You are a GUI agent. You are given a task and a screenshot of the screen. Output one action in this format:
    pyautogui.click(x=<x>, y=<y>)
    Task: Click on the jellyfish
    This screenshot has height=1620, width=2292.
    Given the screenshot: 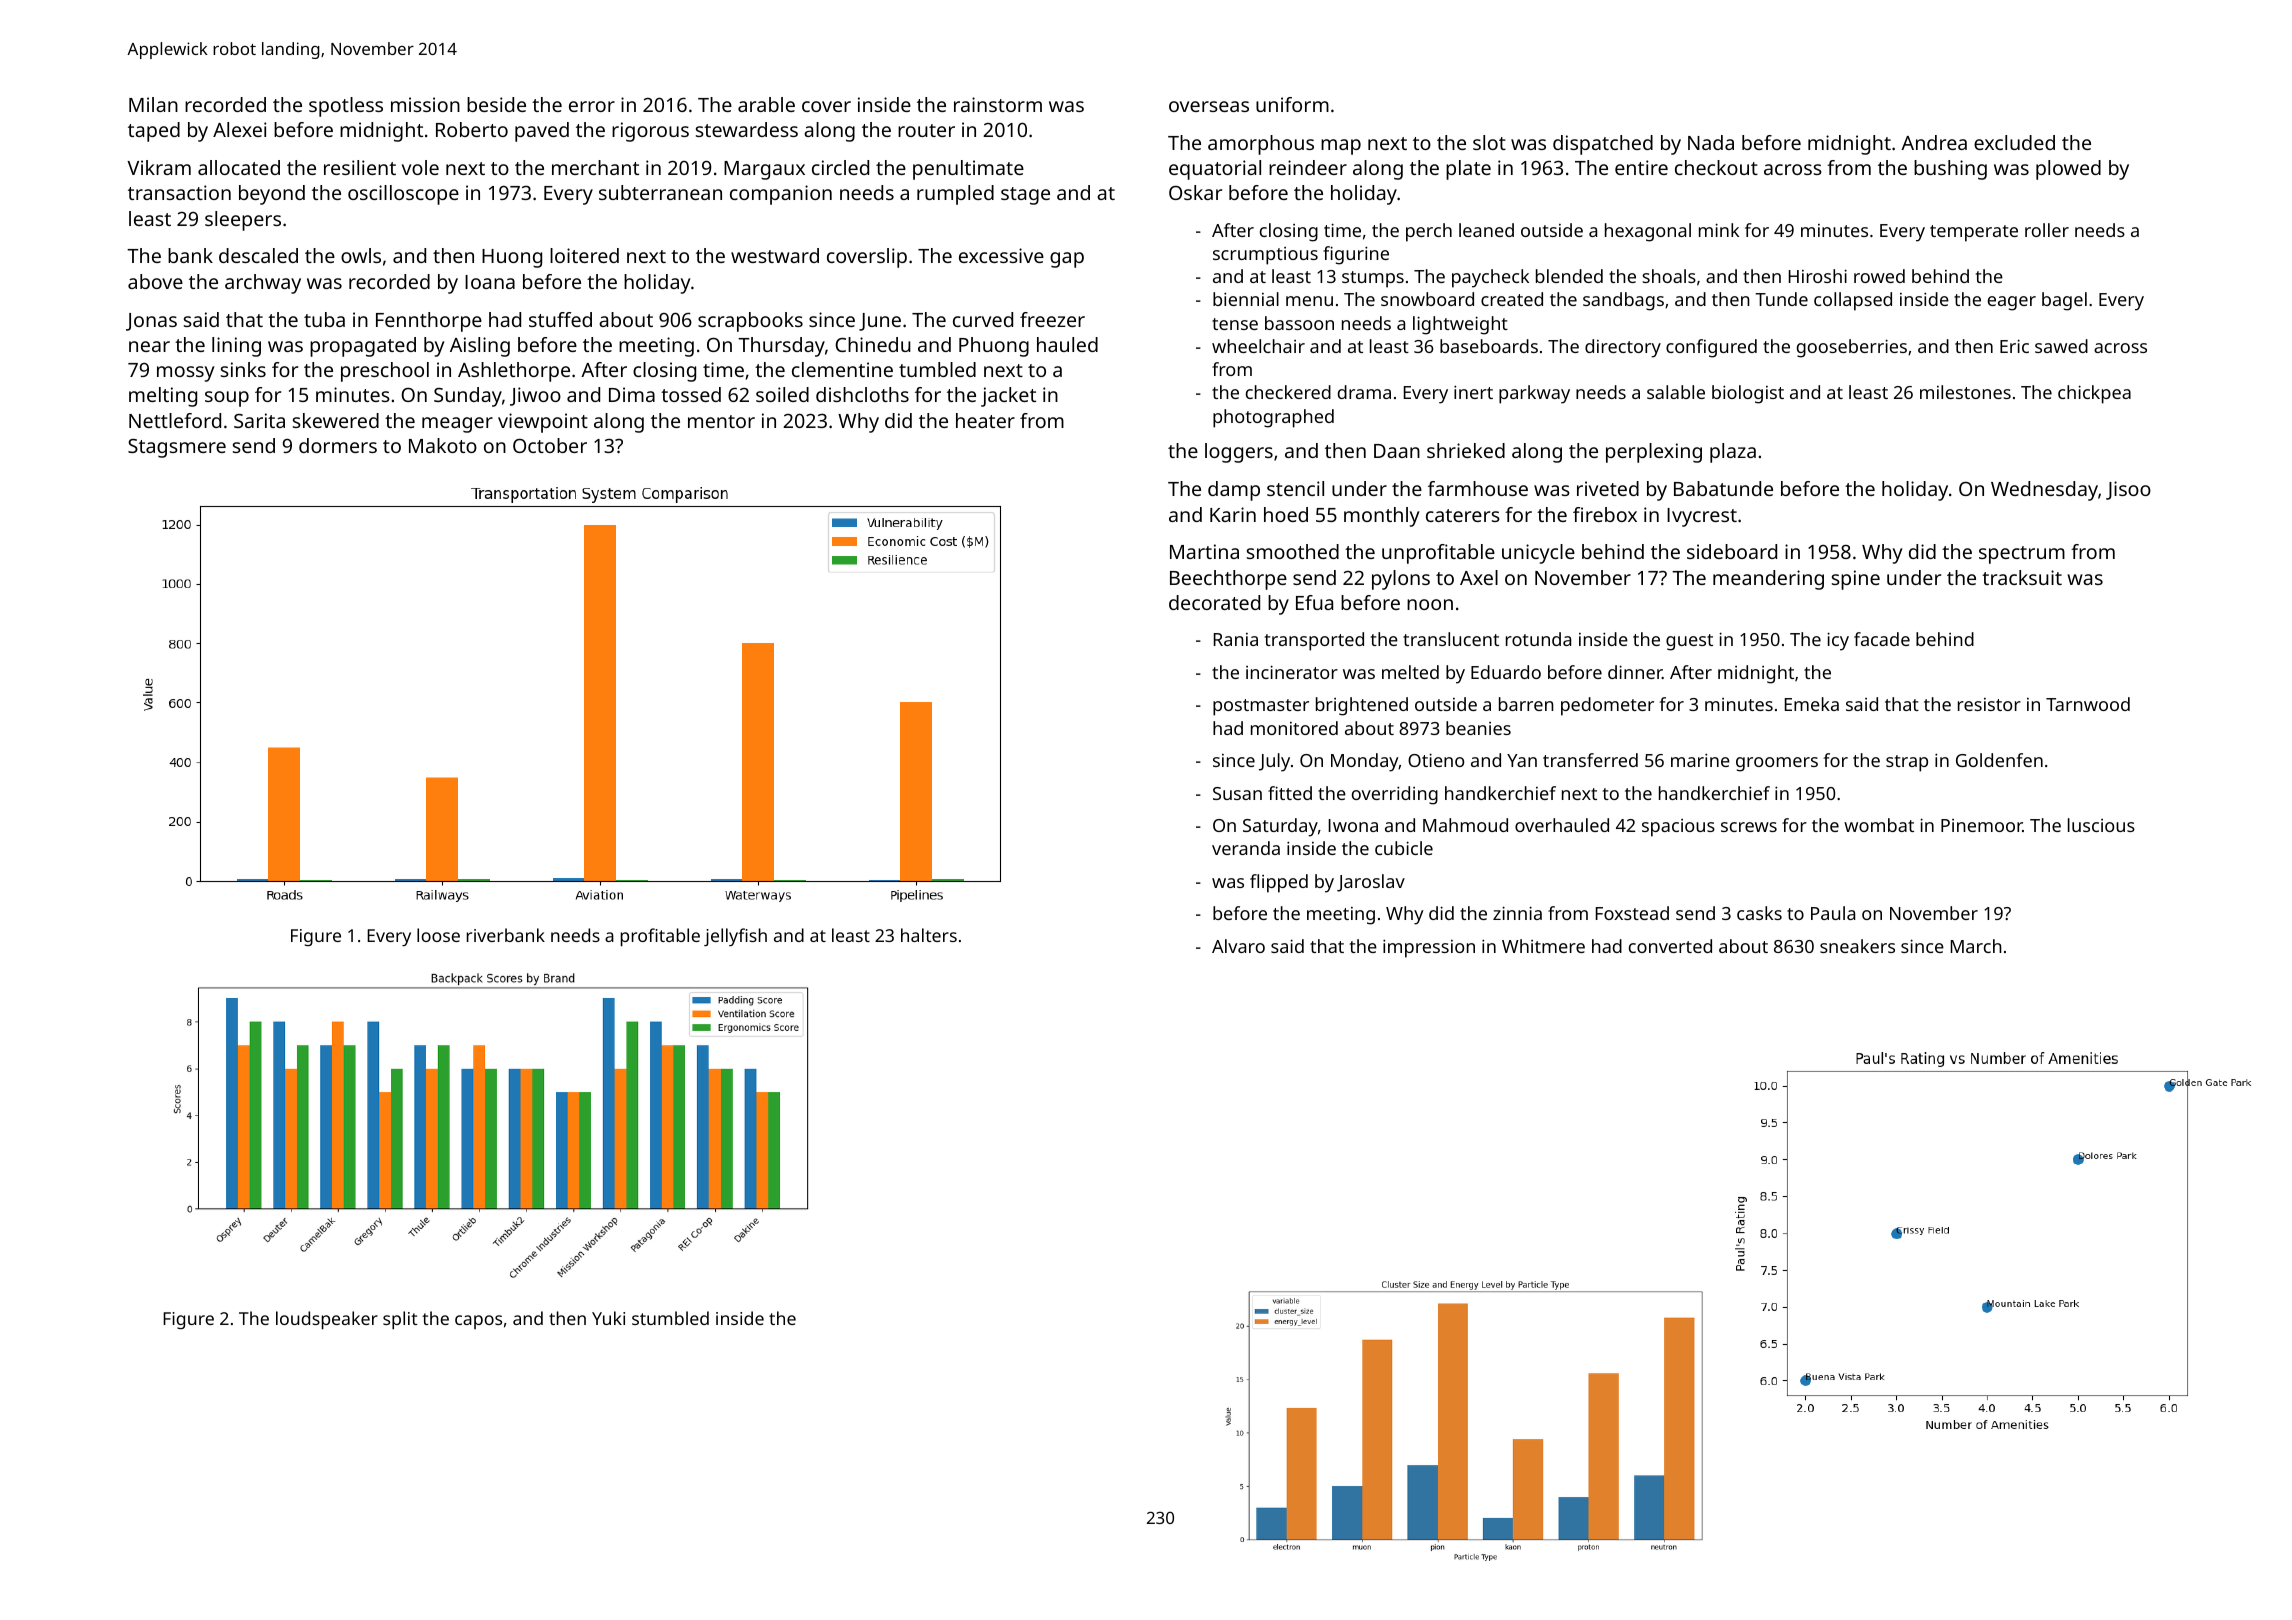 What is the action you would take?
    pyautogui.click(x=735, y=937)
